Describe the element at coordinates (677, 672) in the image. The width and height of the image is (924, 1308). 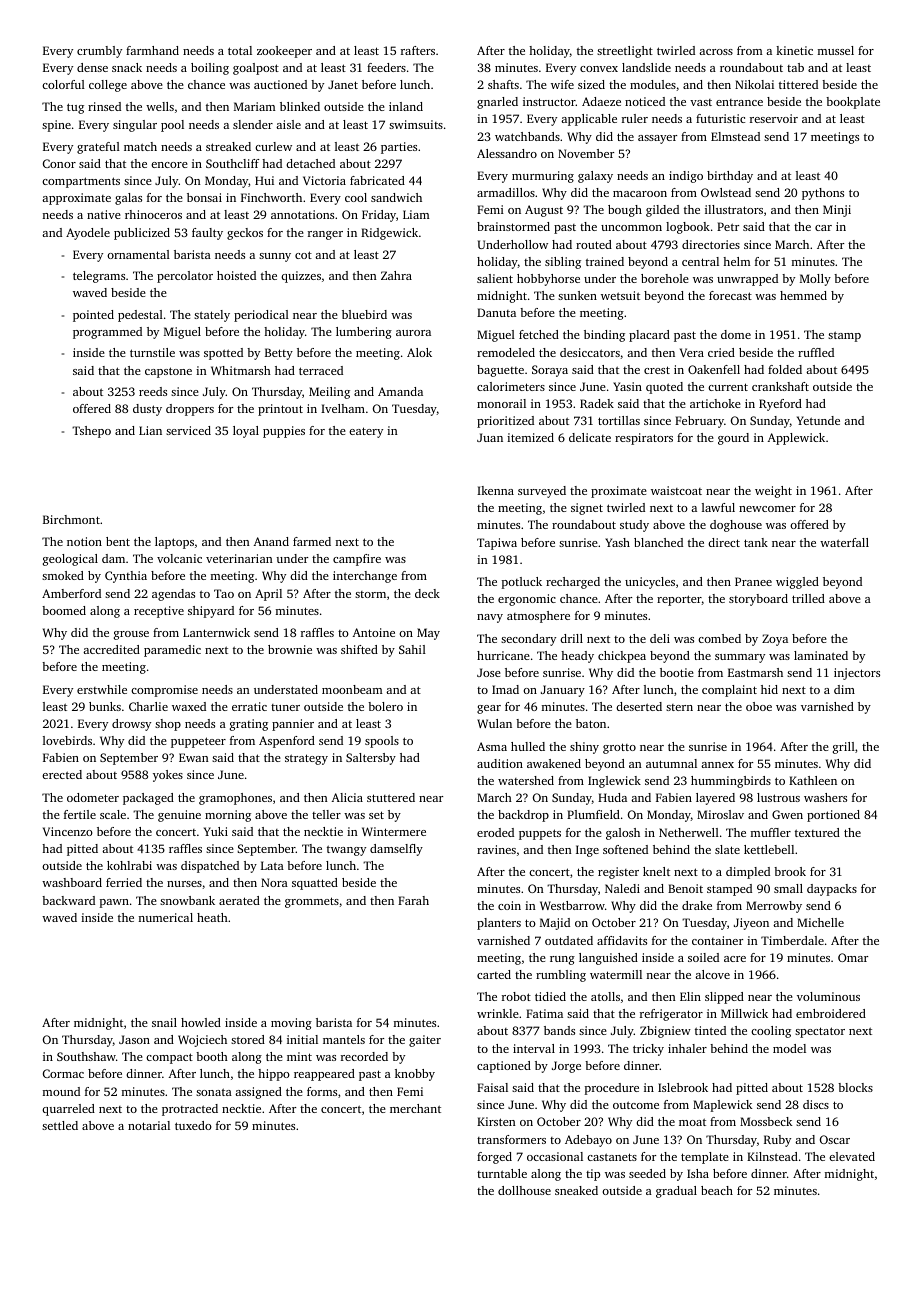
I see `bootie` at that location.
